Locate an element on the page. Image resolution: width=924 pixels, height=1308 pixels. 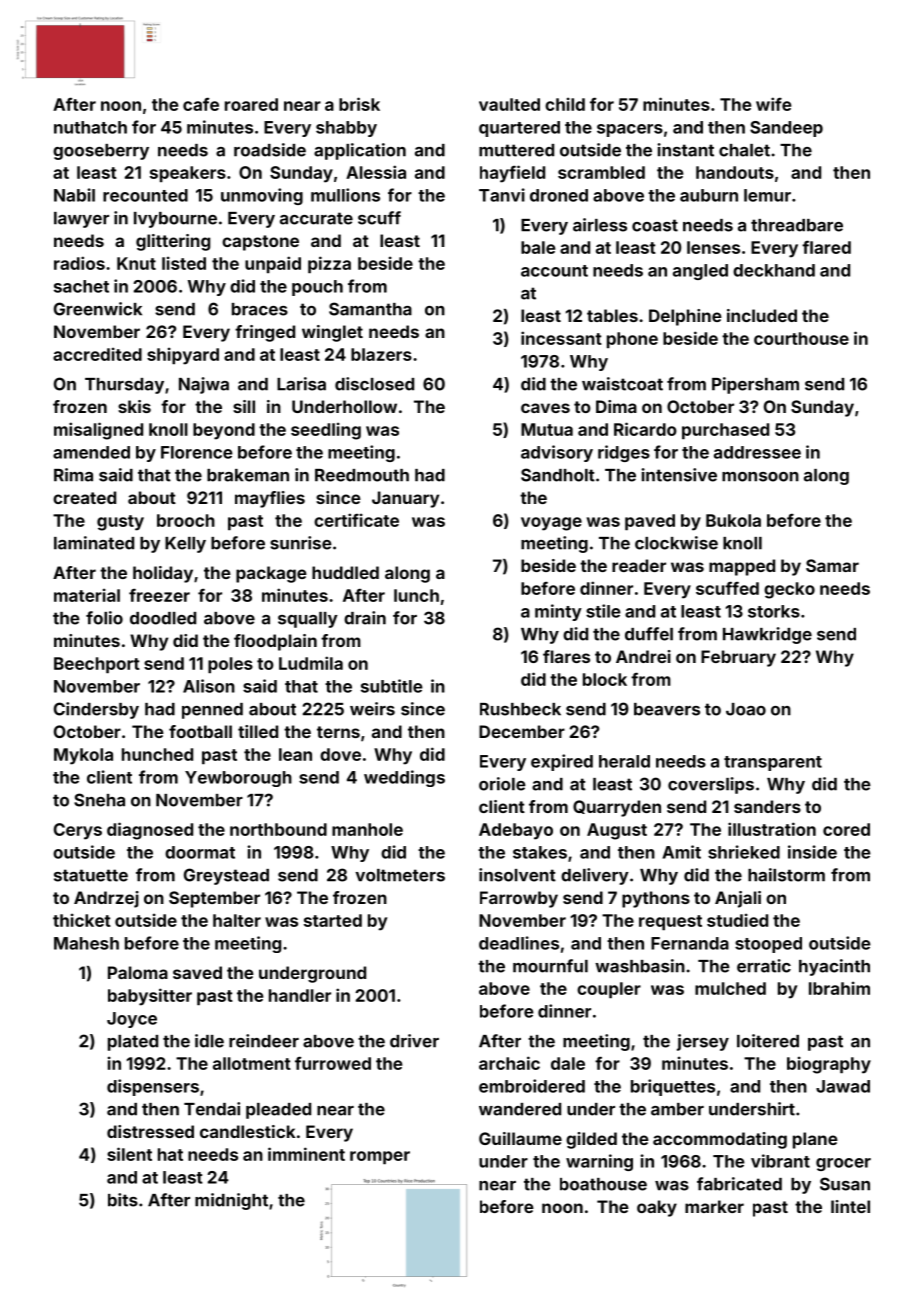
illustration is located at coordinates (772, 829).
